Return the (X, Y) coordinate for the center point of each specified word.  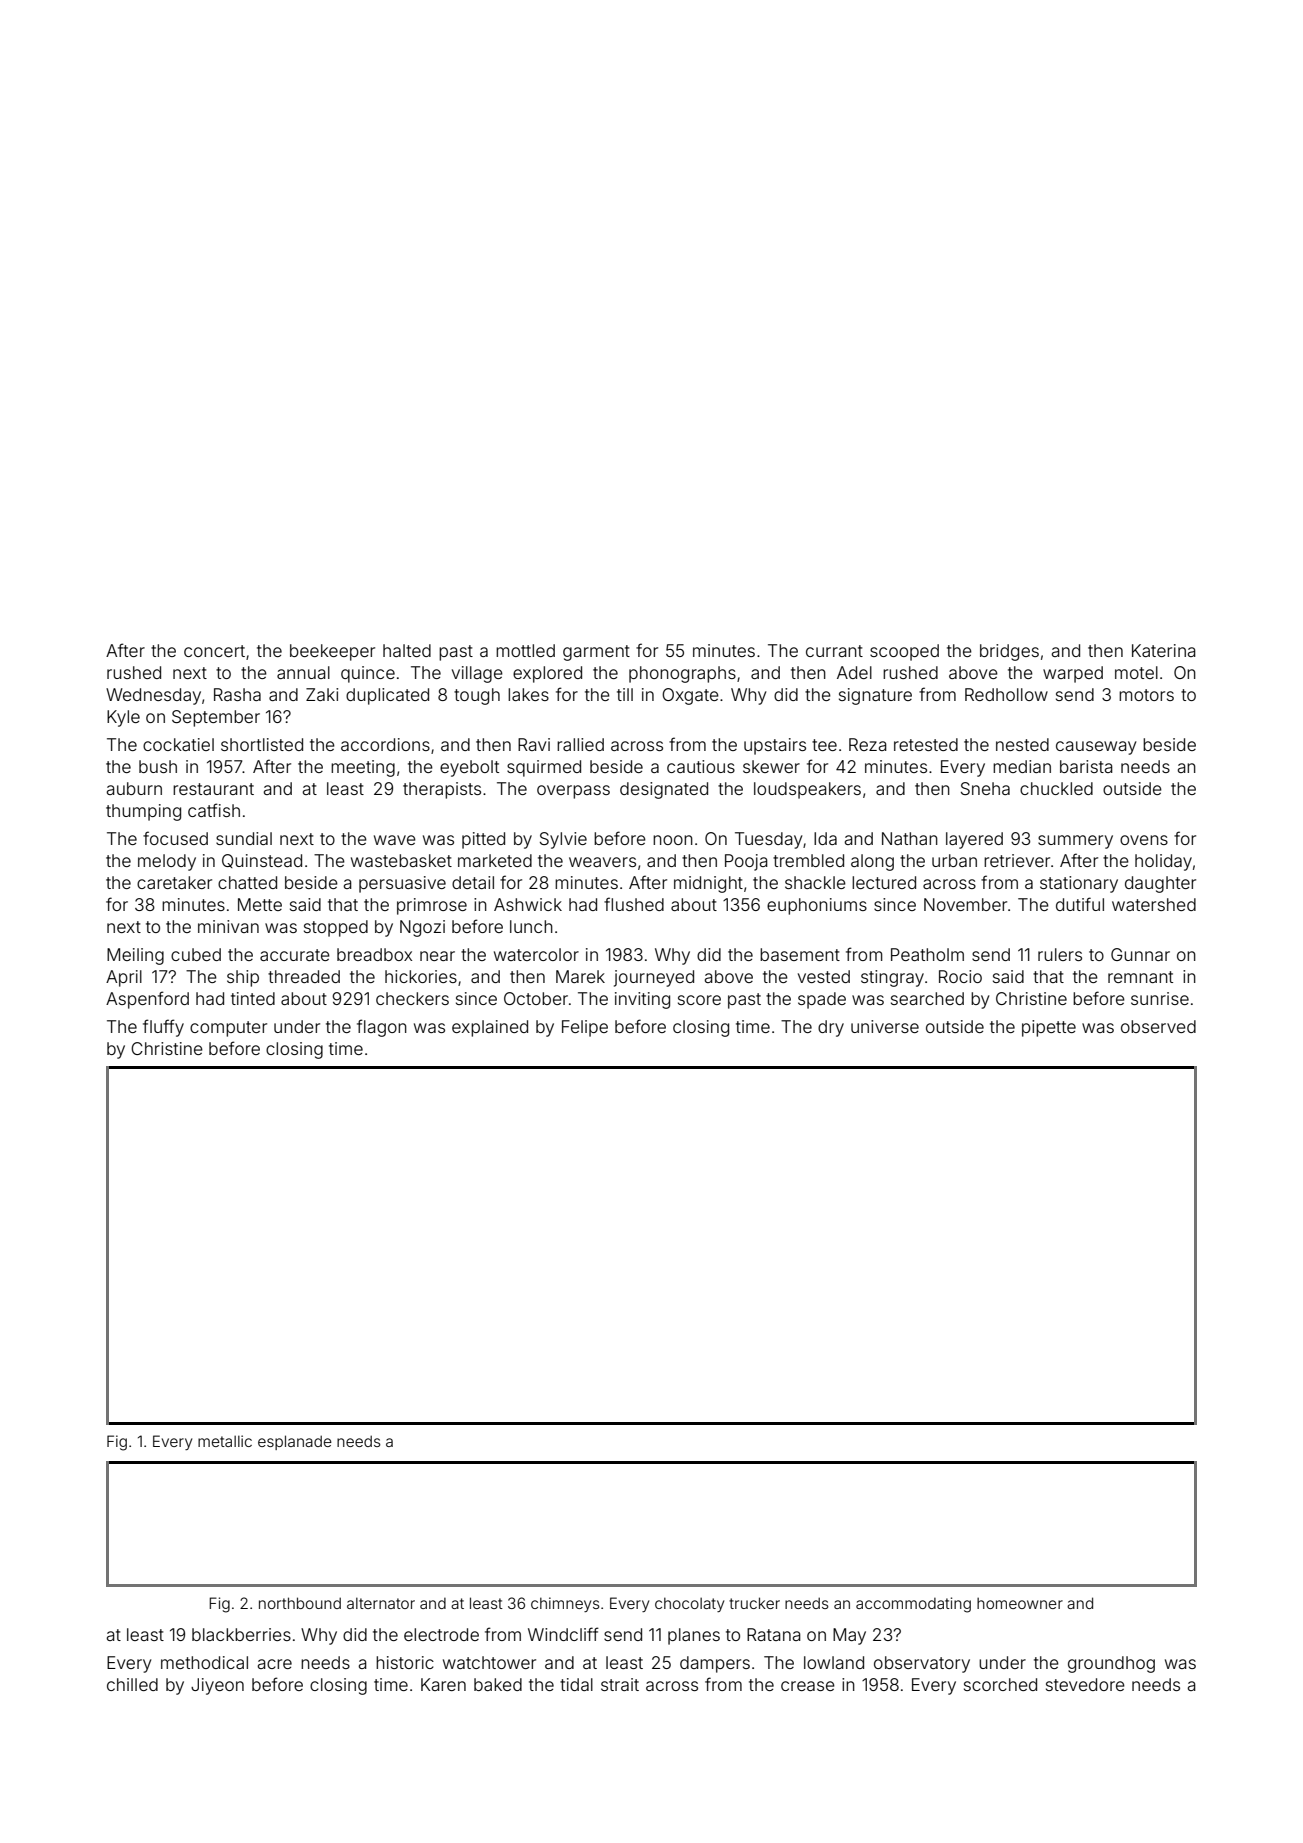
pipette (1049, 1028)
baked (498, 1684)
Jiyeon (217, 1686)
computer (228, 1029)
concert (214, 651)
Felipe (585, 1028)
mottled (525, 650)
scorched (1000, 1684)
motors (1146, 695)
